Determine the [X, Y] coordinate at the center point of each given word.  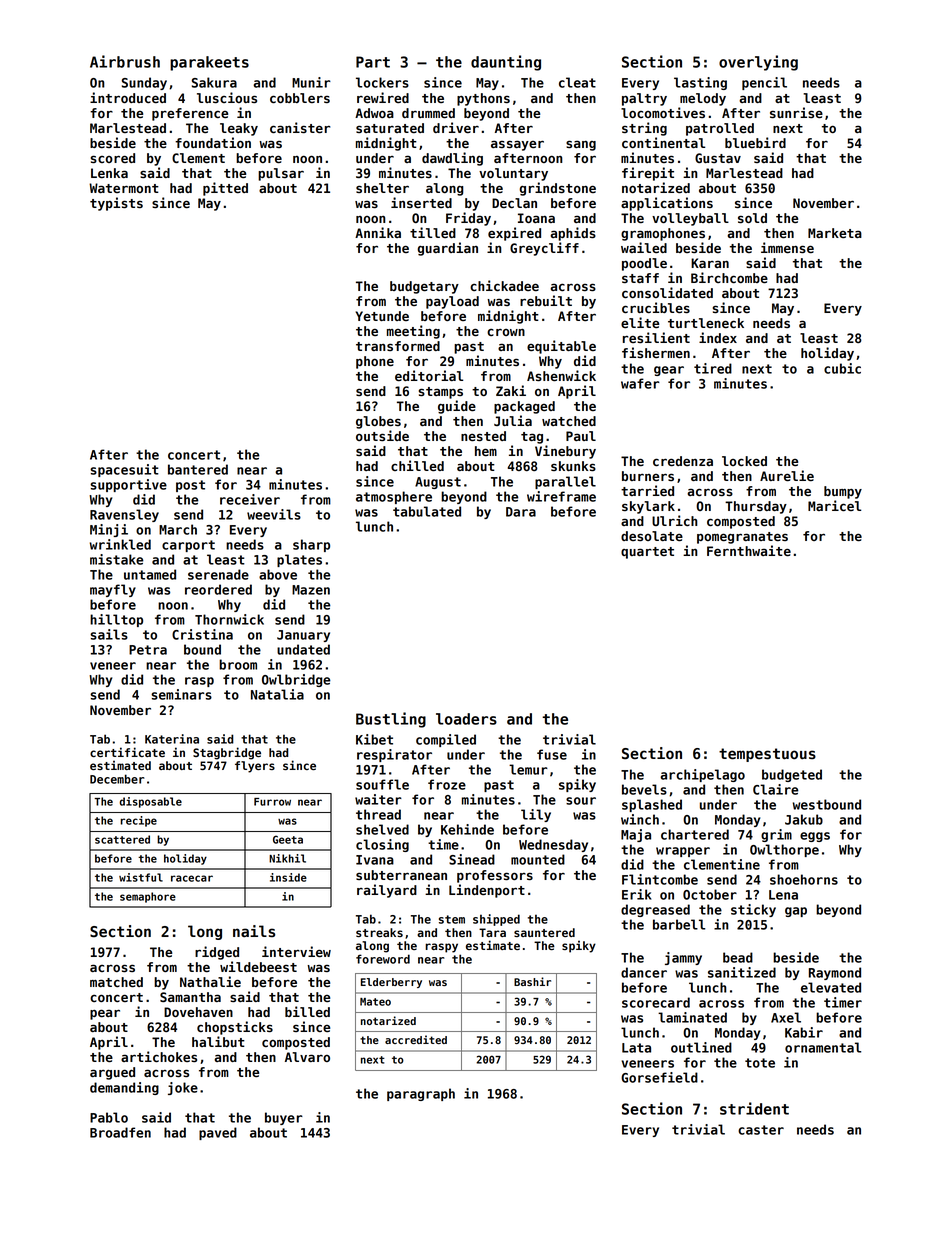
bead [738, 957]
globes [378, 422]
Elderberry [391, 983]
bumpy [843, 492]
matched [116, 982]
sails [109, 634]
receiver [250, 499]
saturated [390, 128]
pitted [225, 189]
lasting [700, 83]
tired [713, 368]
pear [105, 1014]
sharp [311, 545]
